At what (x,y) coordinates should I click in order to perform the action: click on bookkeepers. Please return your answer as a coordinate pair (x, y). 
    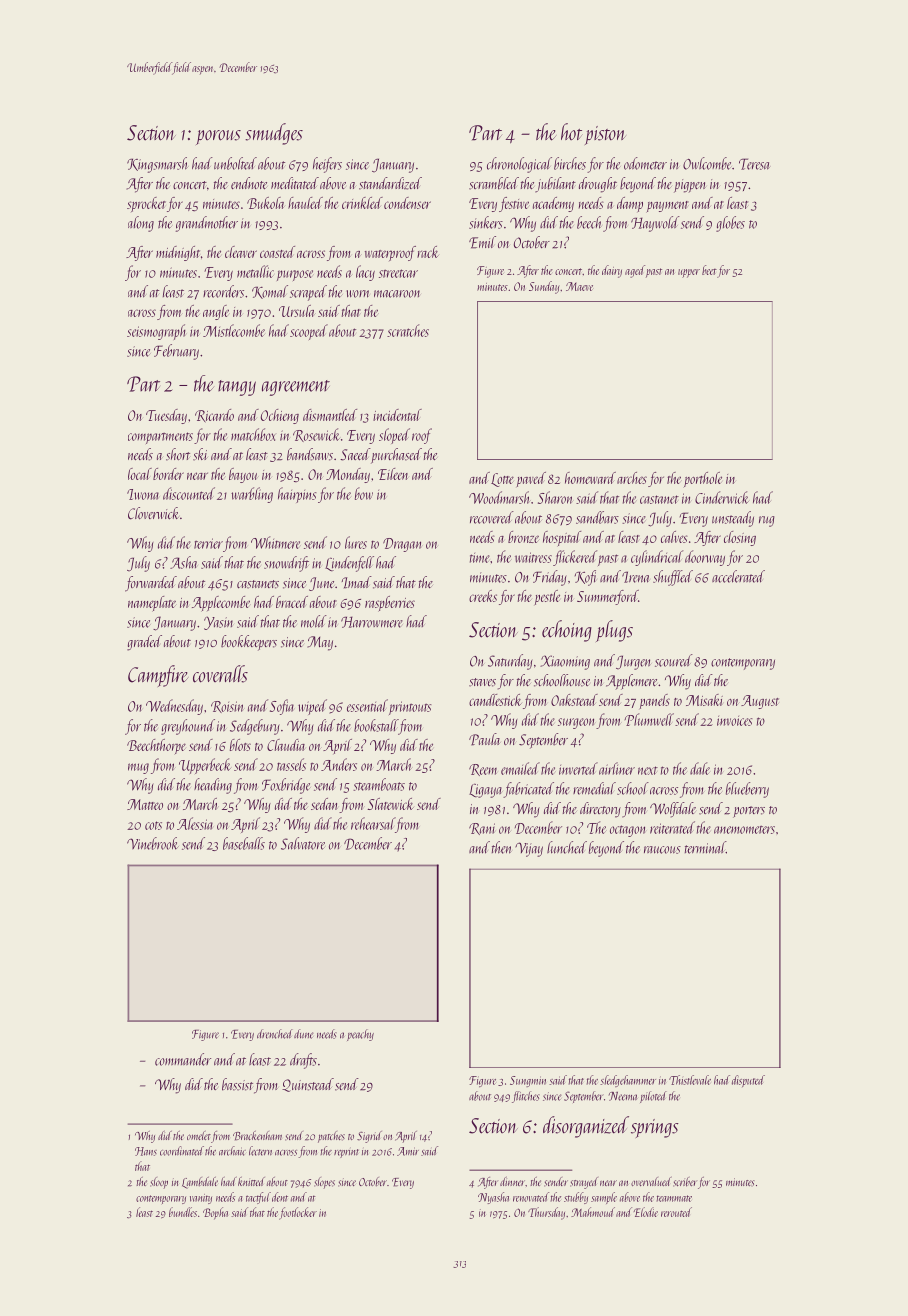
    Looking at the image, I should click on (249, 643).
